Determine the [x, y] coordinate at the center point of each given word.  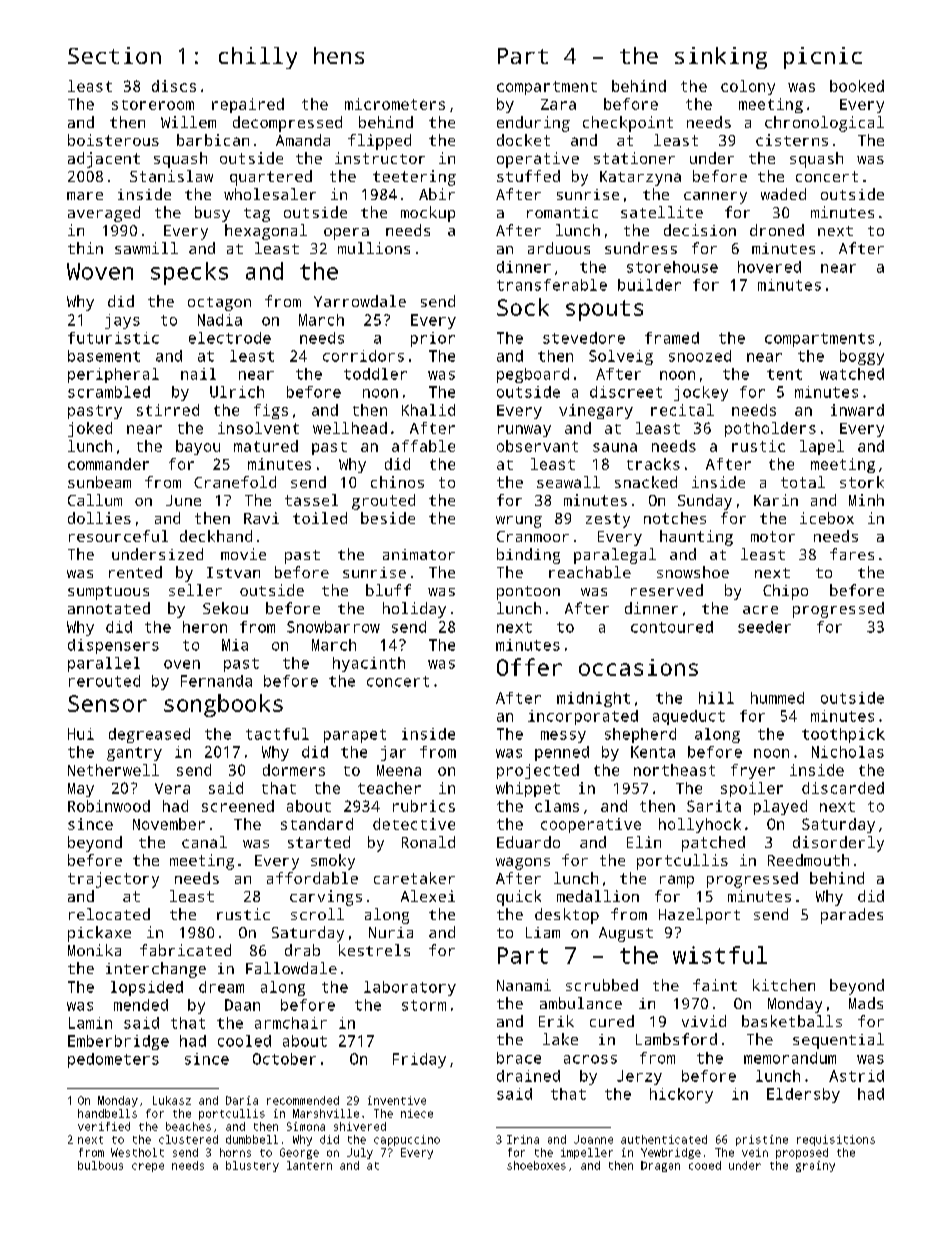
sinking [721, 58]
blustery [252, 1166]
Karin [776, 500]
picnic [823, 58]
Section [114, 55]
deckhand [216, 536]
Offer [529, 667]
